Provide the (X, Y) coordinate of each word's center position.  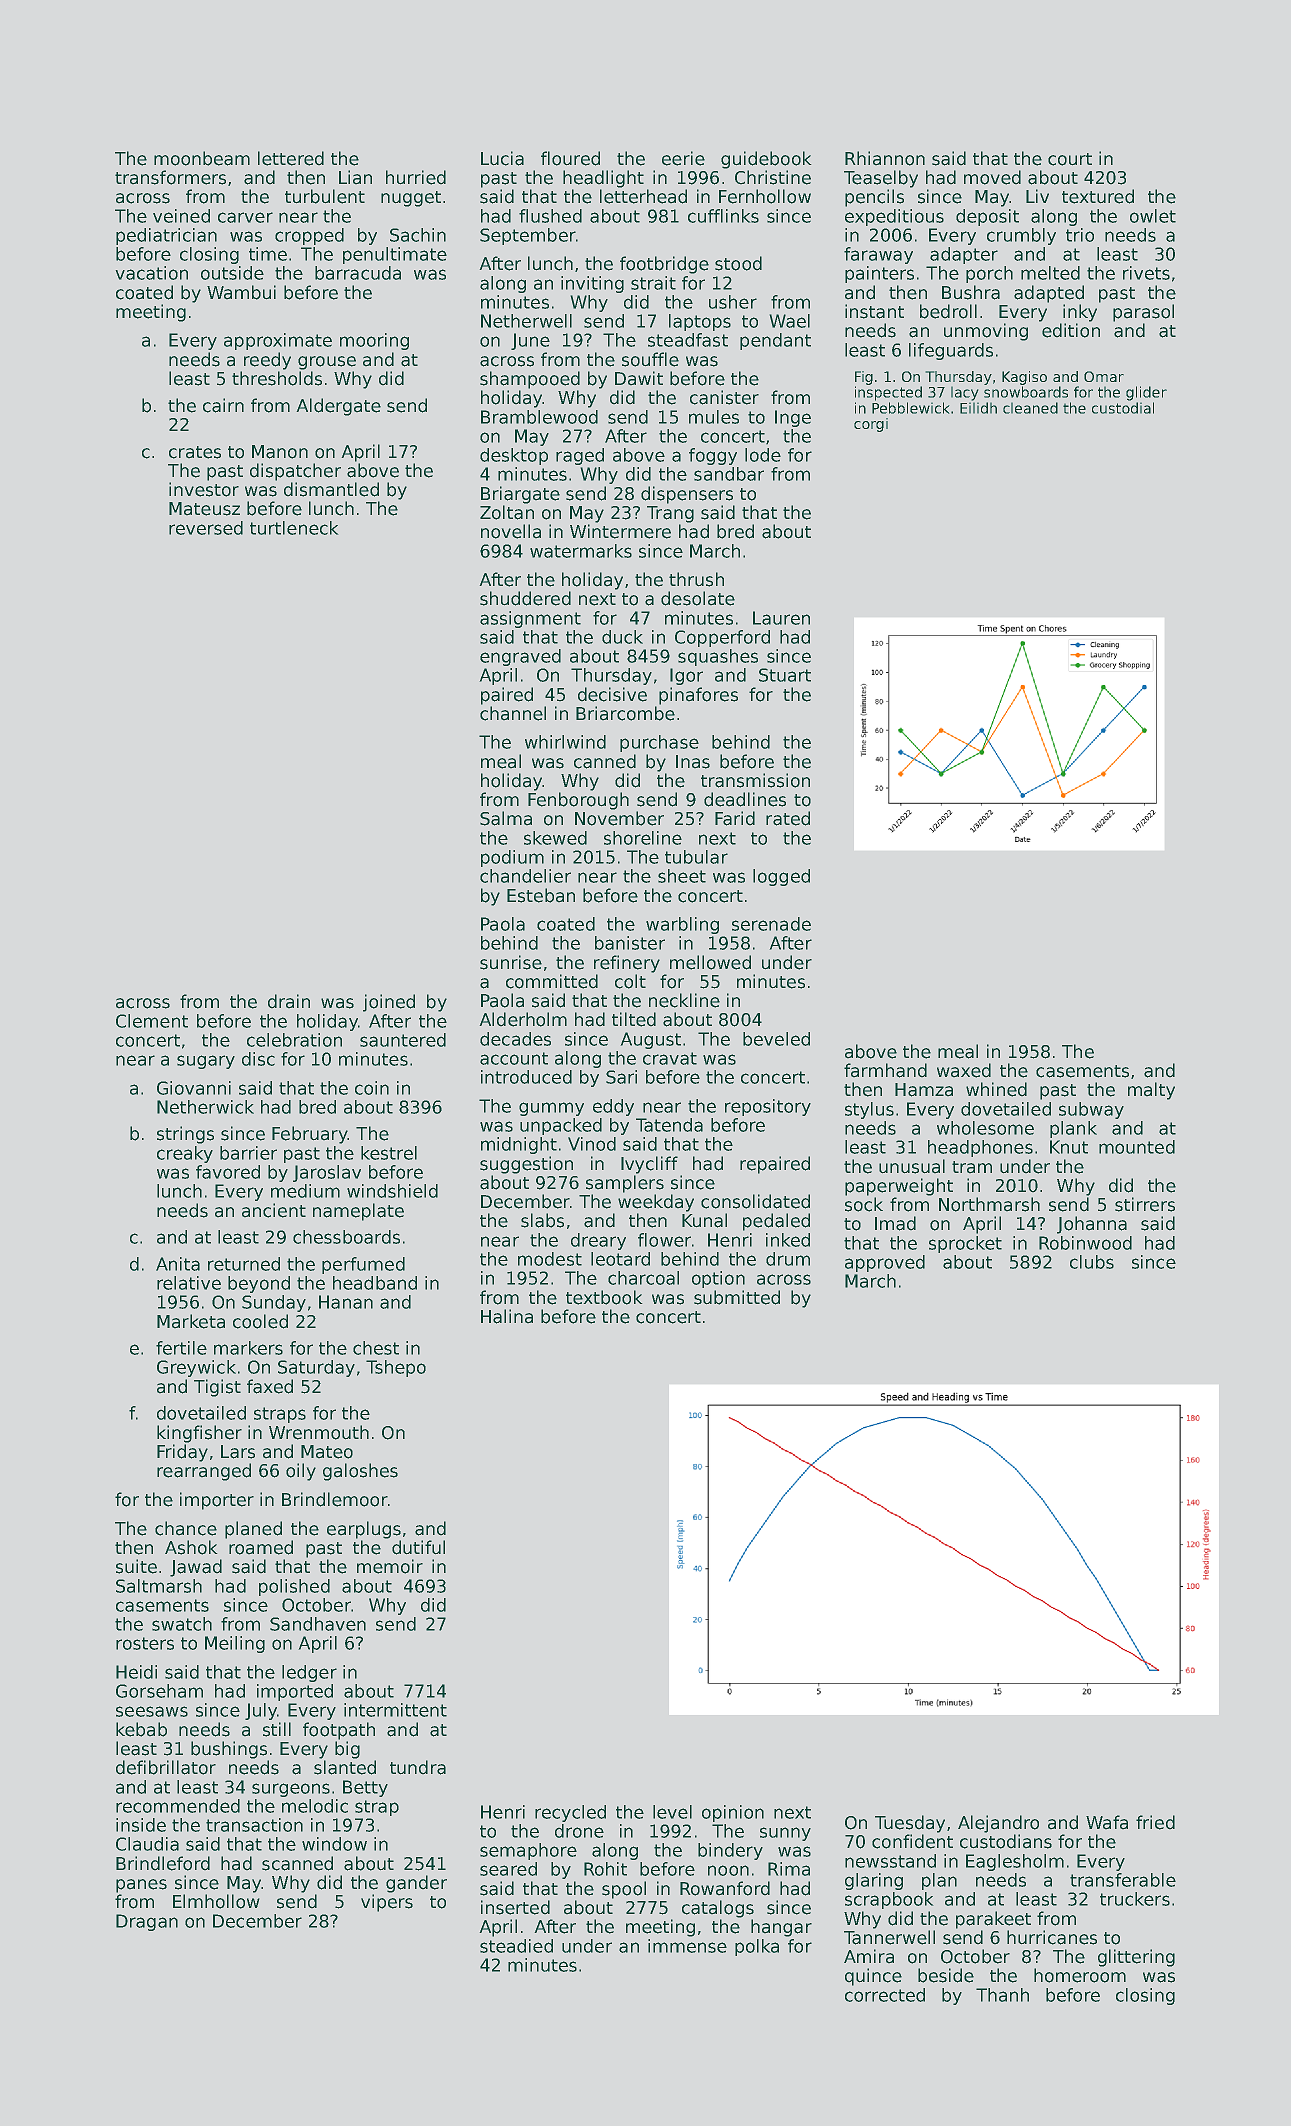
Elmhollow (216, 1901)
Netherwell (526, 321)
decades (515, 1039)
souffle (650, 359)
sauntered (403, 1040)
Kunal (704, 1220)
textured (1098, 196)
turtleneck (294, 528)
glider (1146, 393)
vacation (151, 273)
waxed (964, 1070)
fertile (181, 1348)
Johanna (1092, 1225)
